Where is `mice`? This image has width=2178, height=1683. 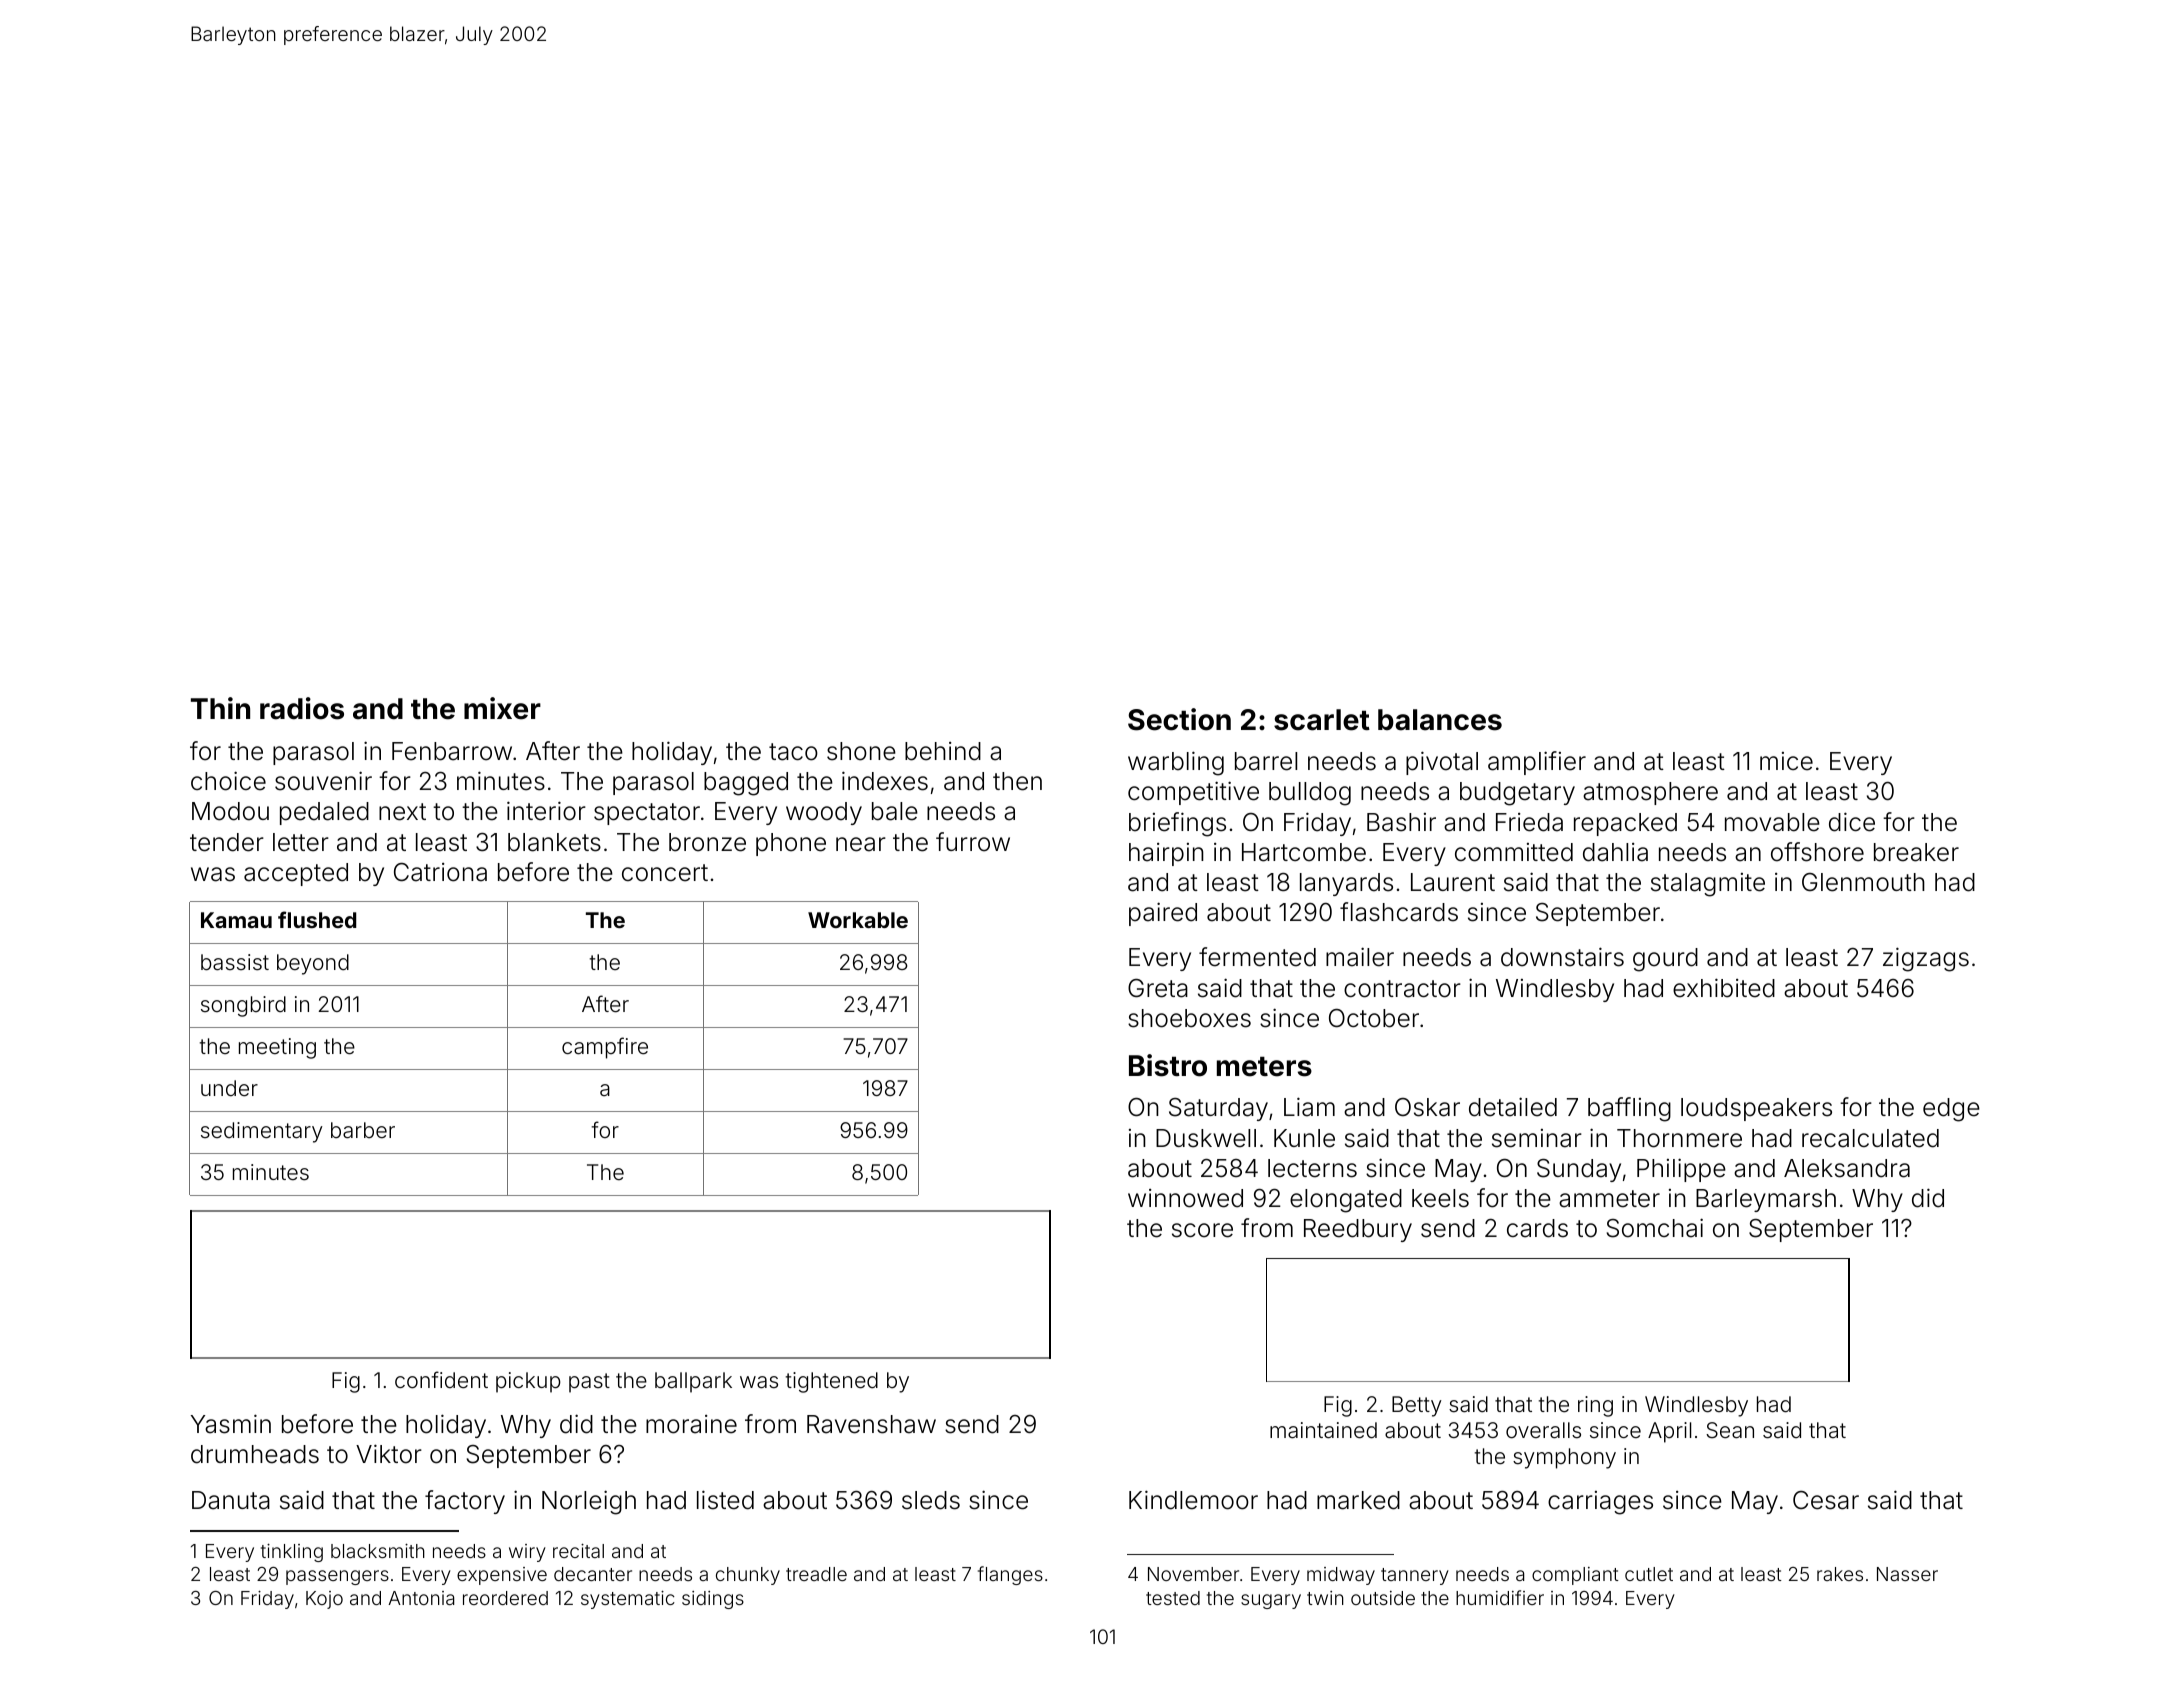 mice is located at coordinates (1786, 761).
